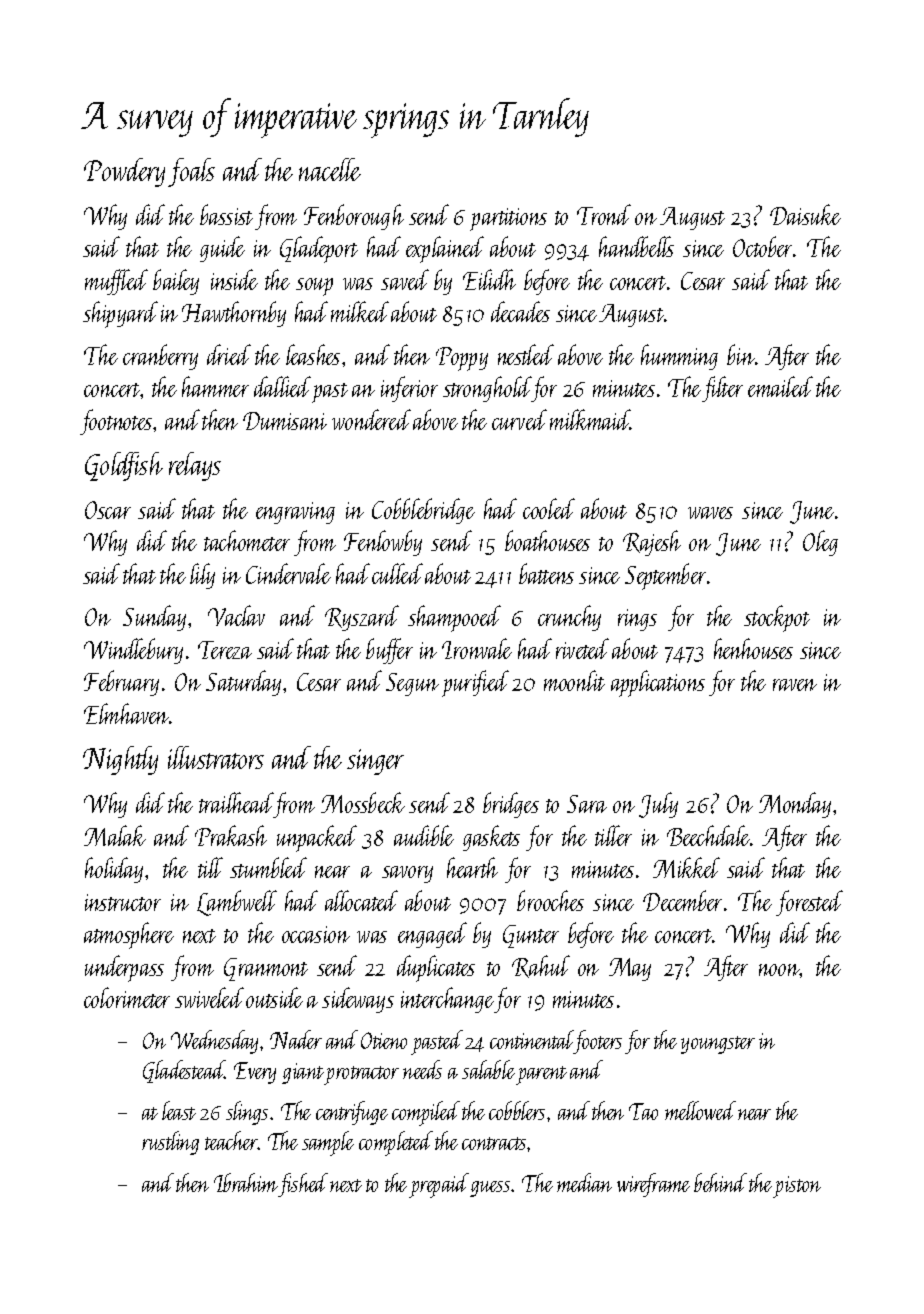 The image size is (924, 1314). What do you see at coordinates (375, 762) in the screenshot?
I see `singer` at bounding box center [375, 762].
